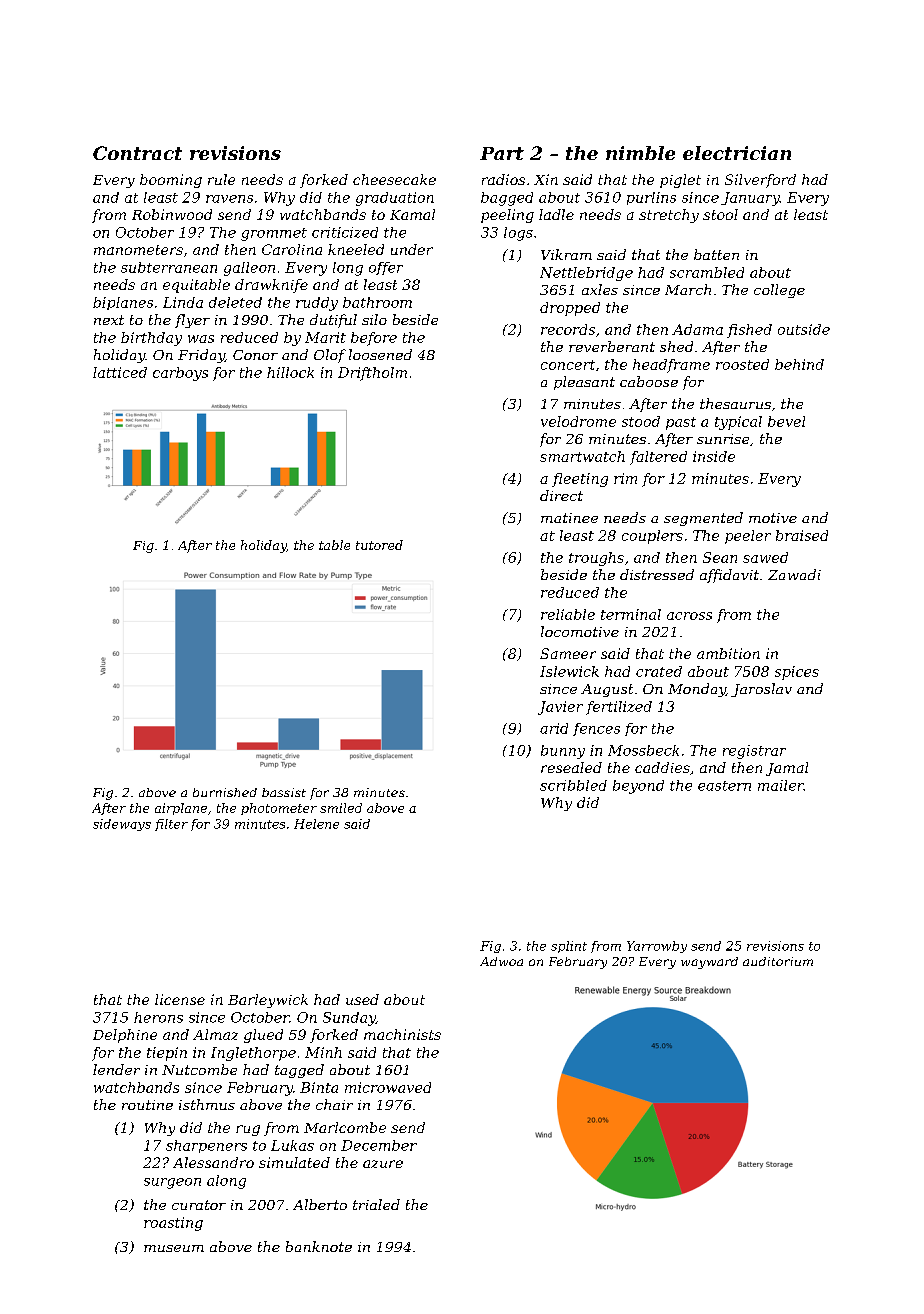  I want to click on matinee, so click(569, 518).
